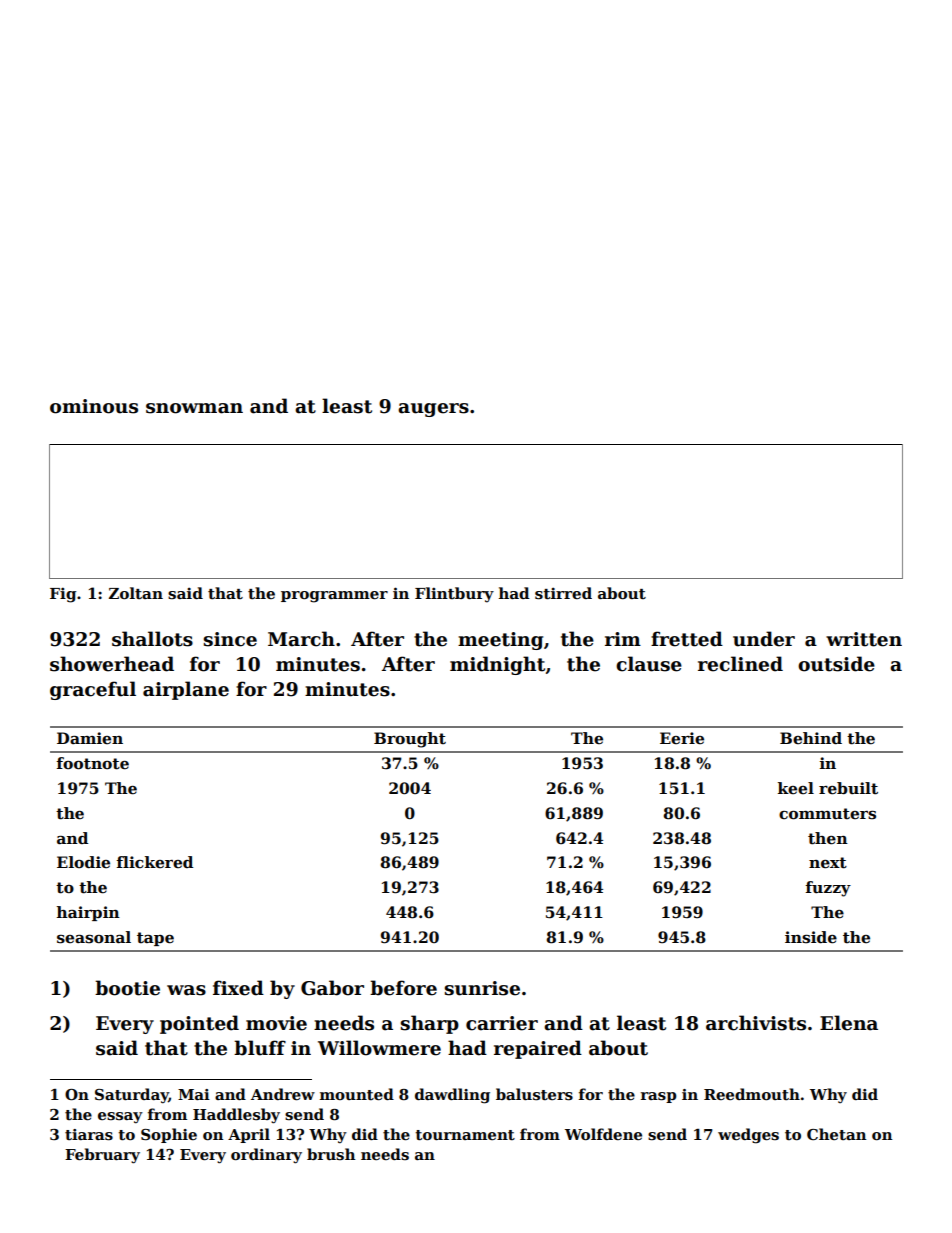 This screenshot has height=1233, width=952. I want to click on then, so click(828, 838).
